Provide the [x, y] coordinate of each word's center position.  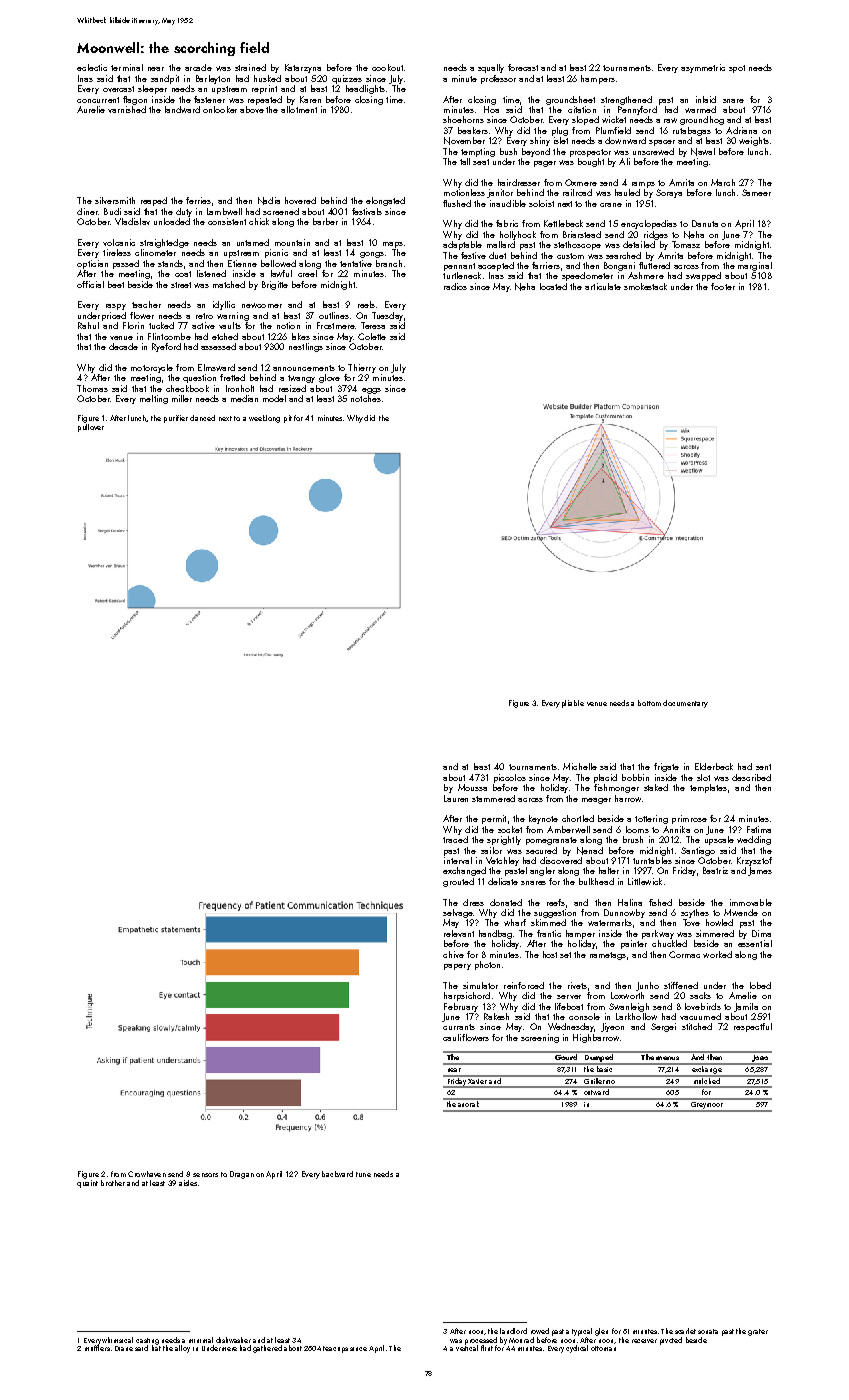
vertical [467, 1348]
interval [458, 860]
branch [389, 263]
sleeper [152, 89]
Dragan [242, 1175]
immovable [751, 902]
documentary [685, 704]
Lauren [456, 798]
